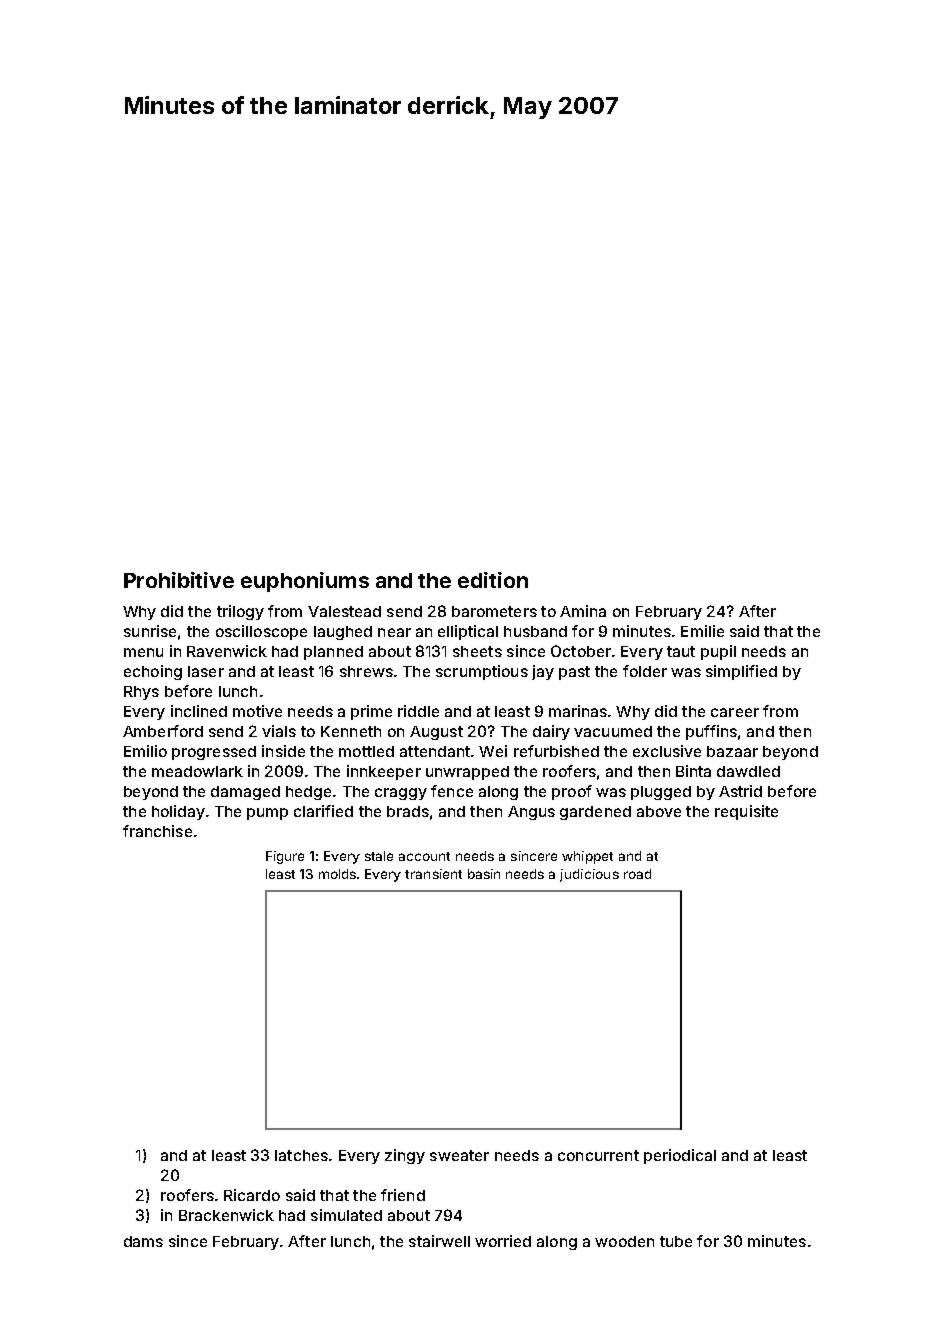 The image size is (947, 1344). Describe the element at coordinates (439, 1241) in the screenshot. I see `stairwell` at that location.
